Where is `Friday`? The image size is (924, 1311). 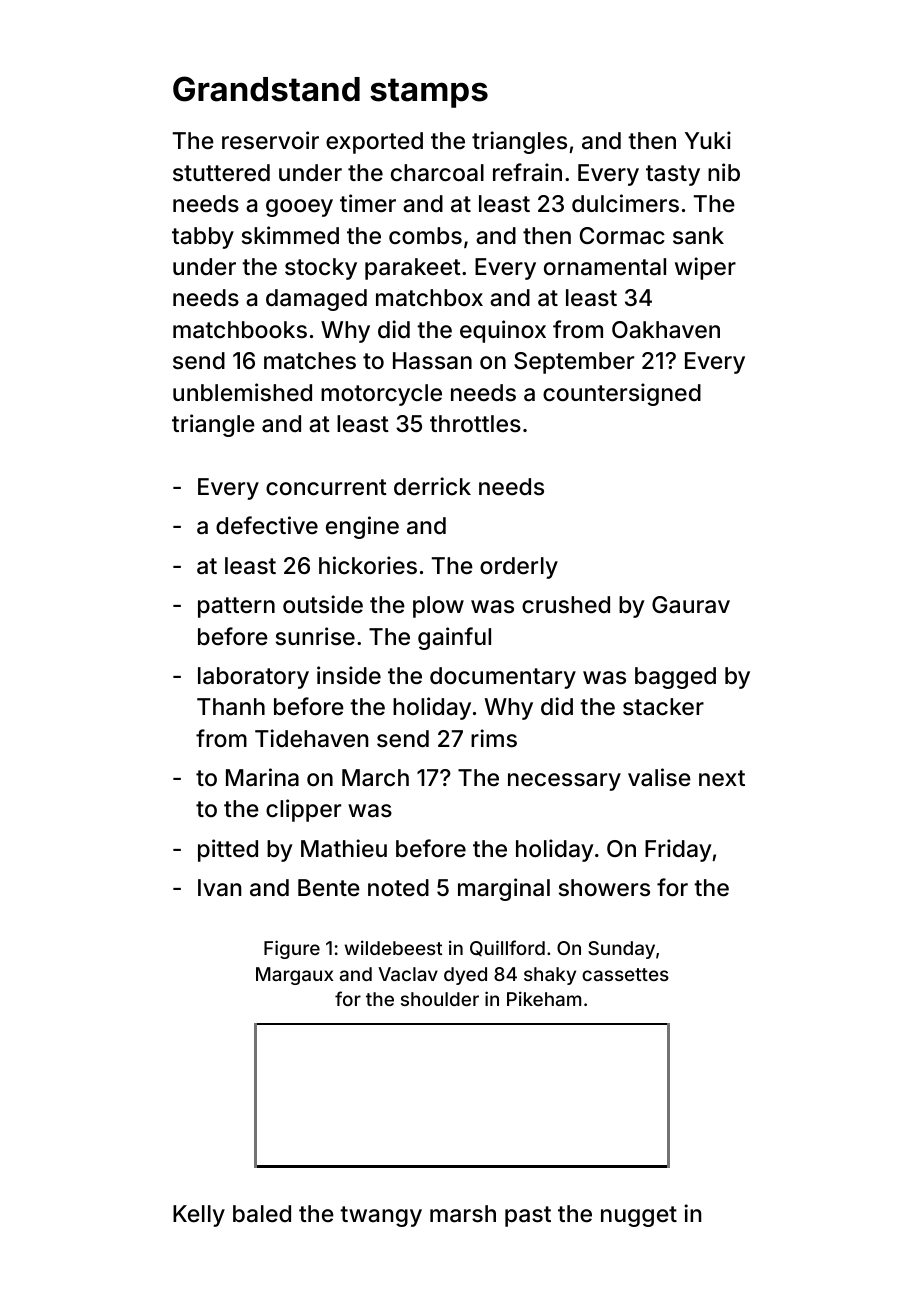
Friday is located at coordinates (678, 850).
